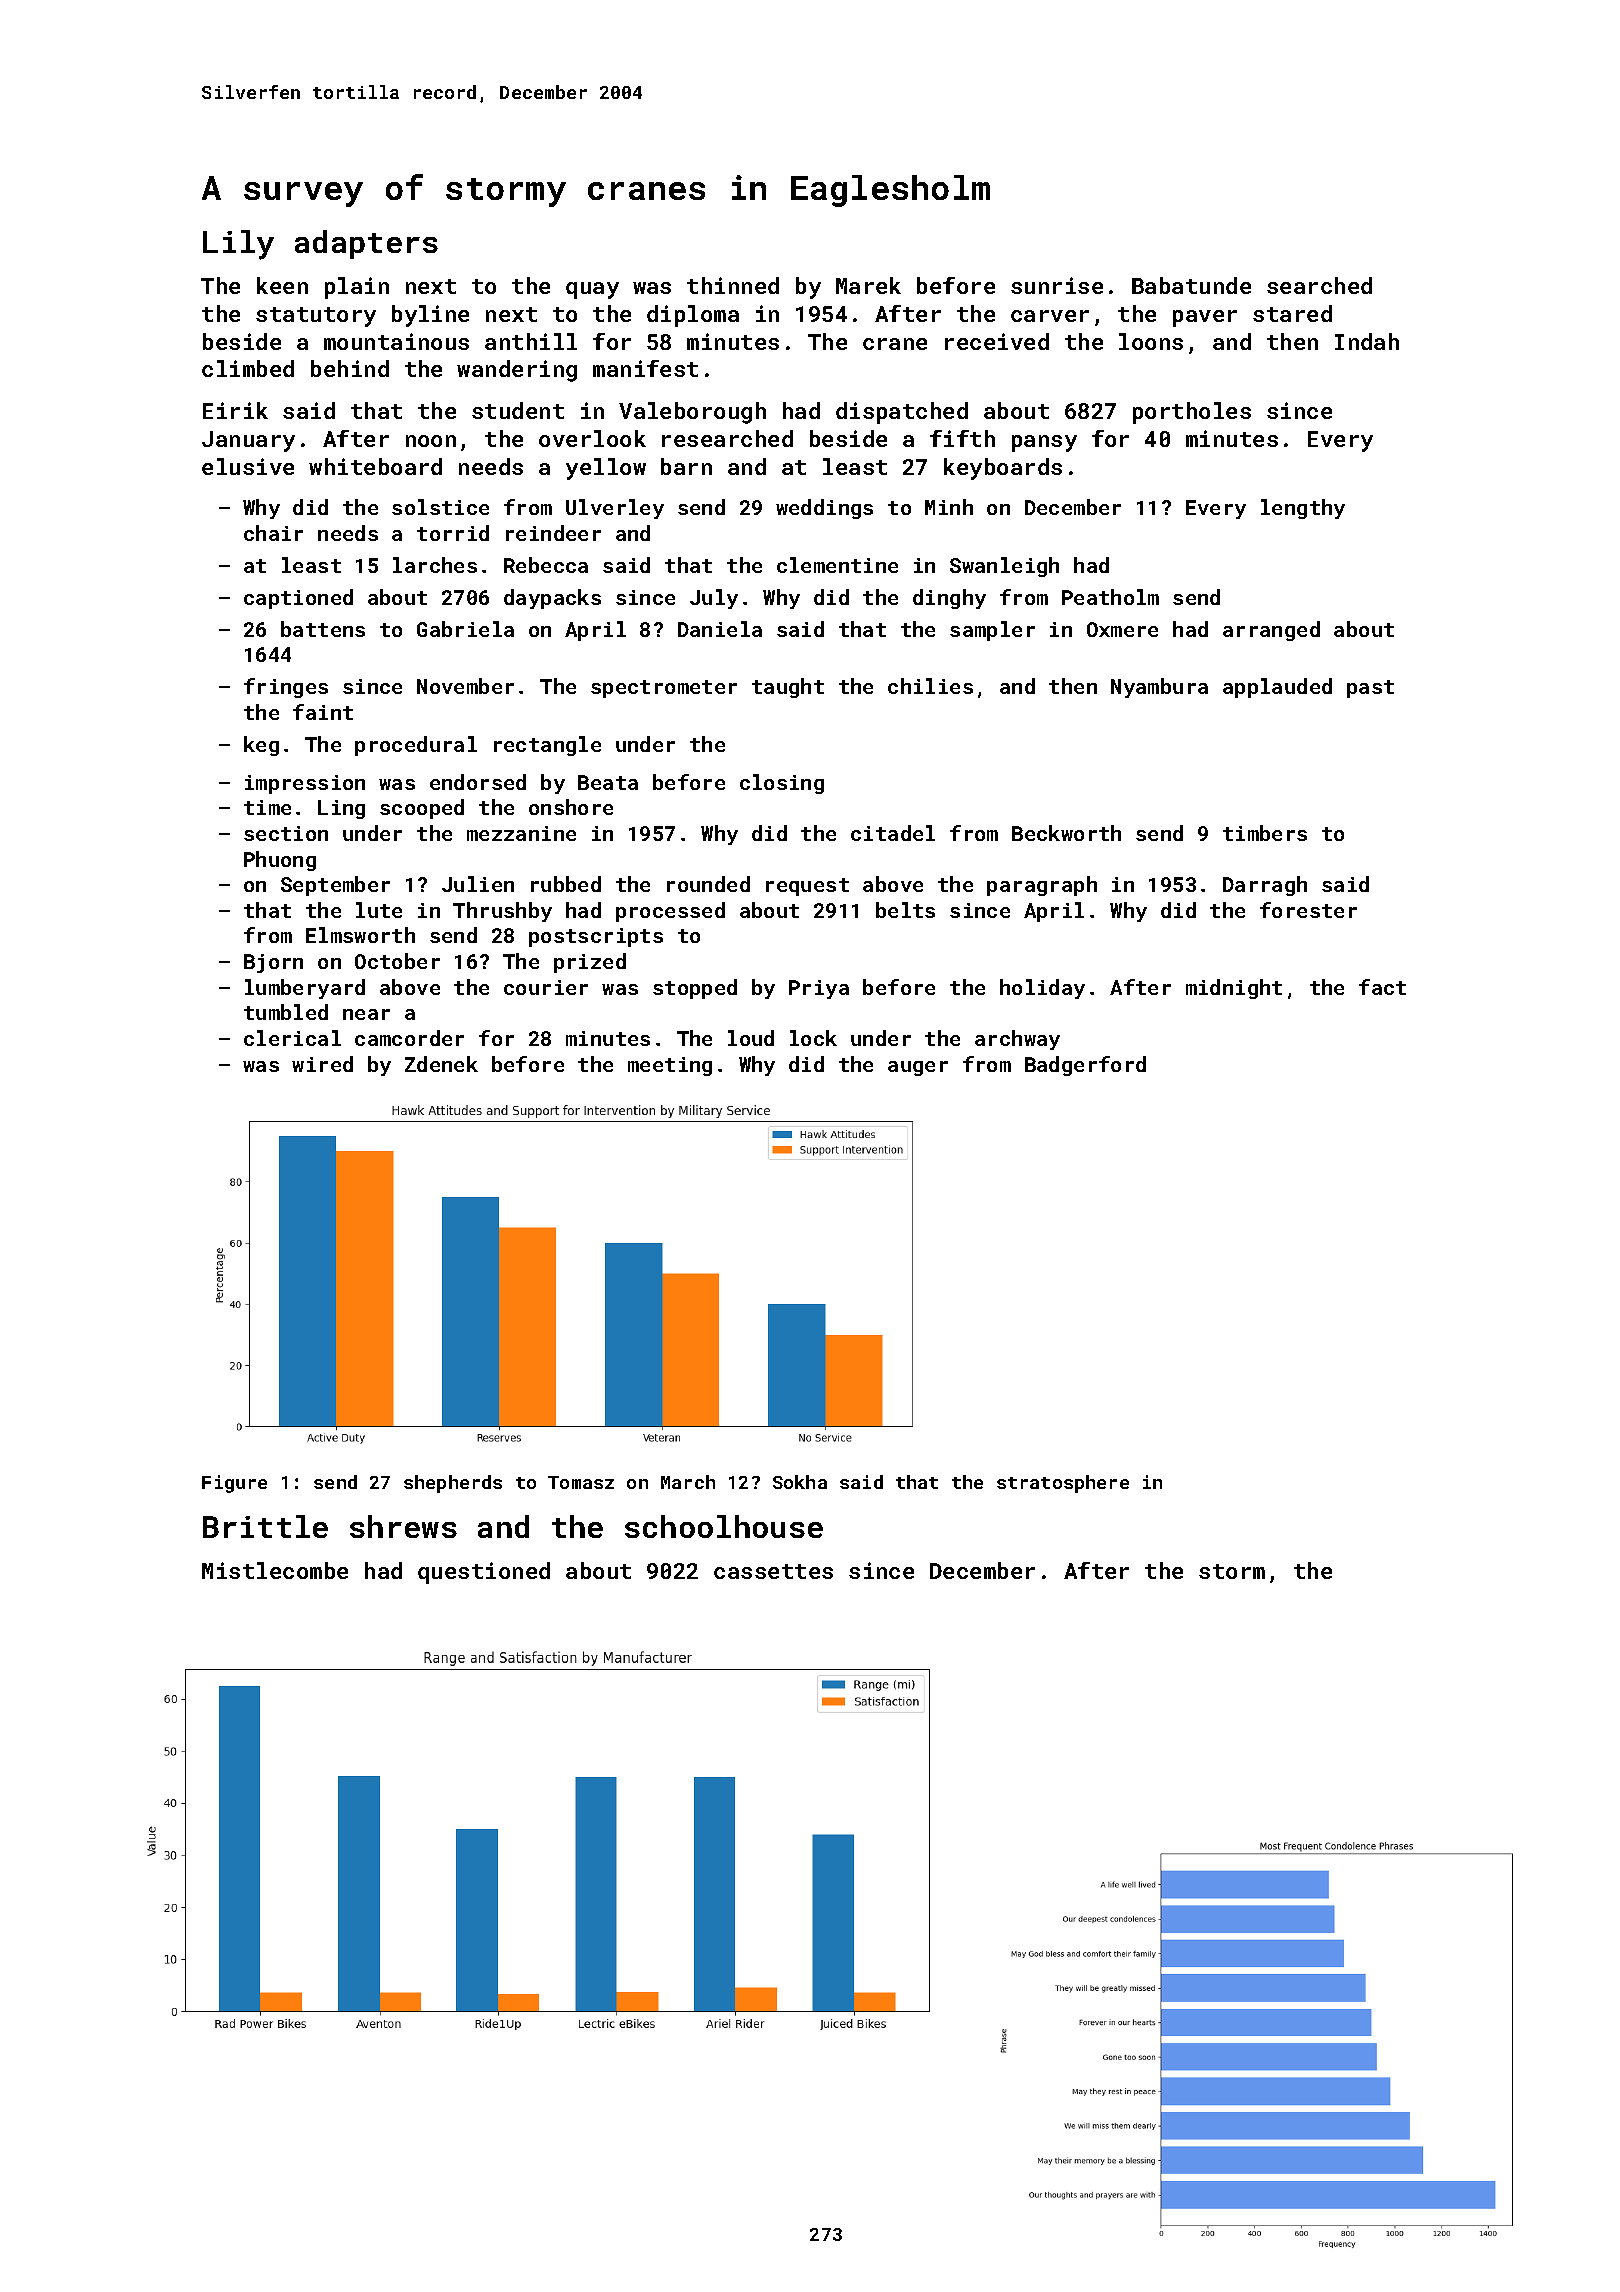 Image resolution: width=1620 pixels, height=2292 pixels. What do you see at coordinates (1234, 989) in the screenshot?
I see `midnight` at bounding box center [1234, 989].
